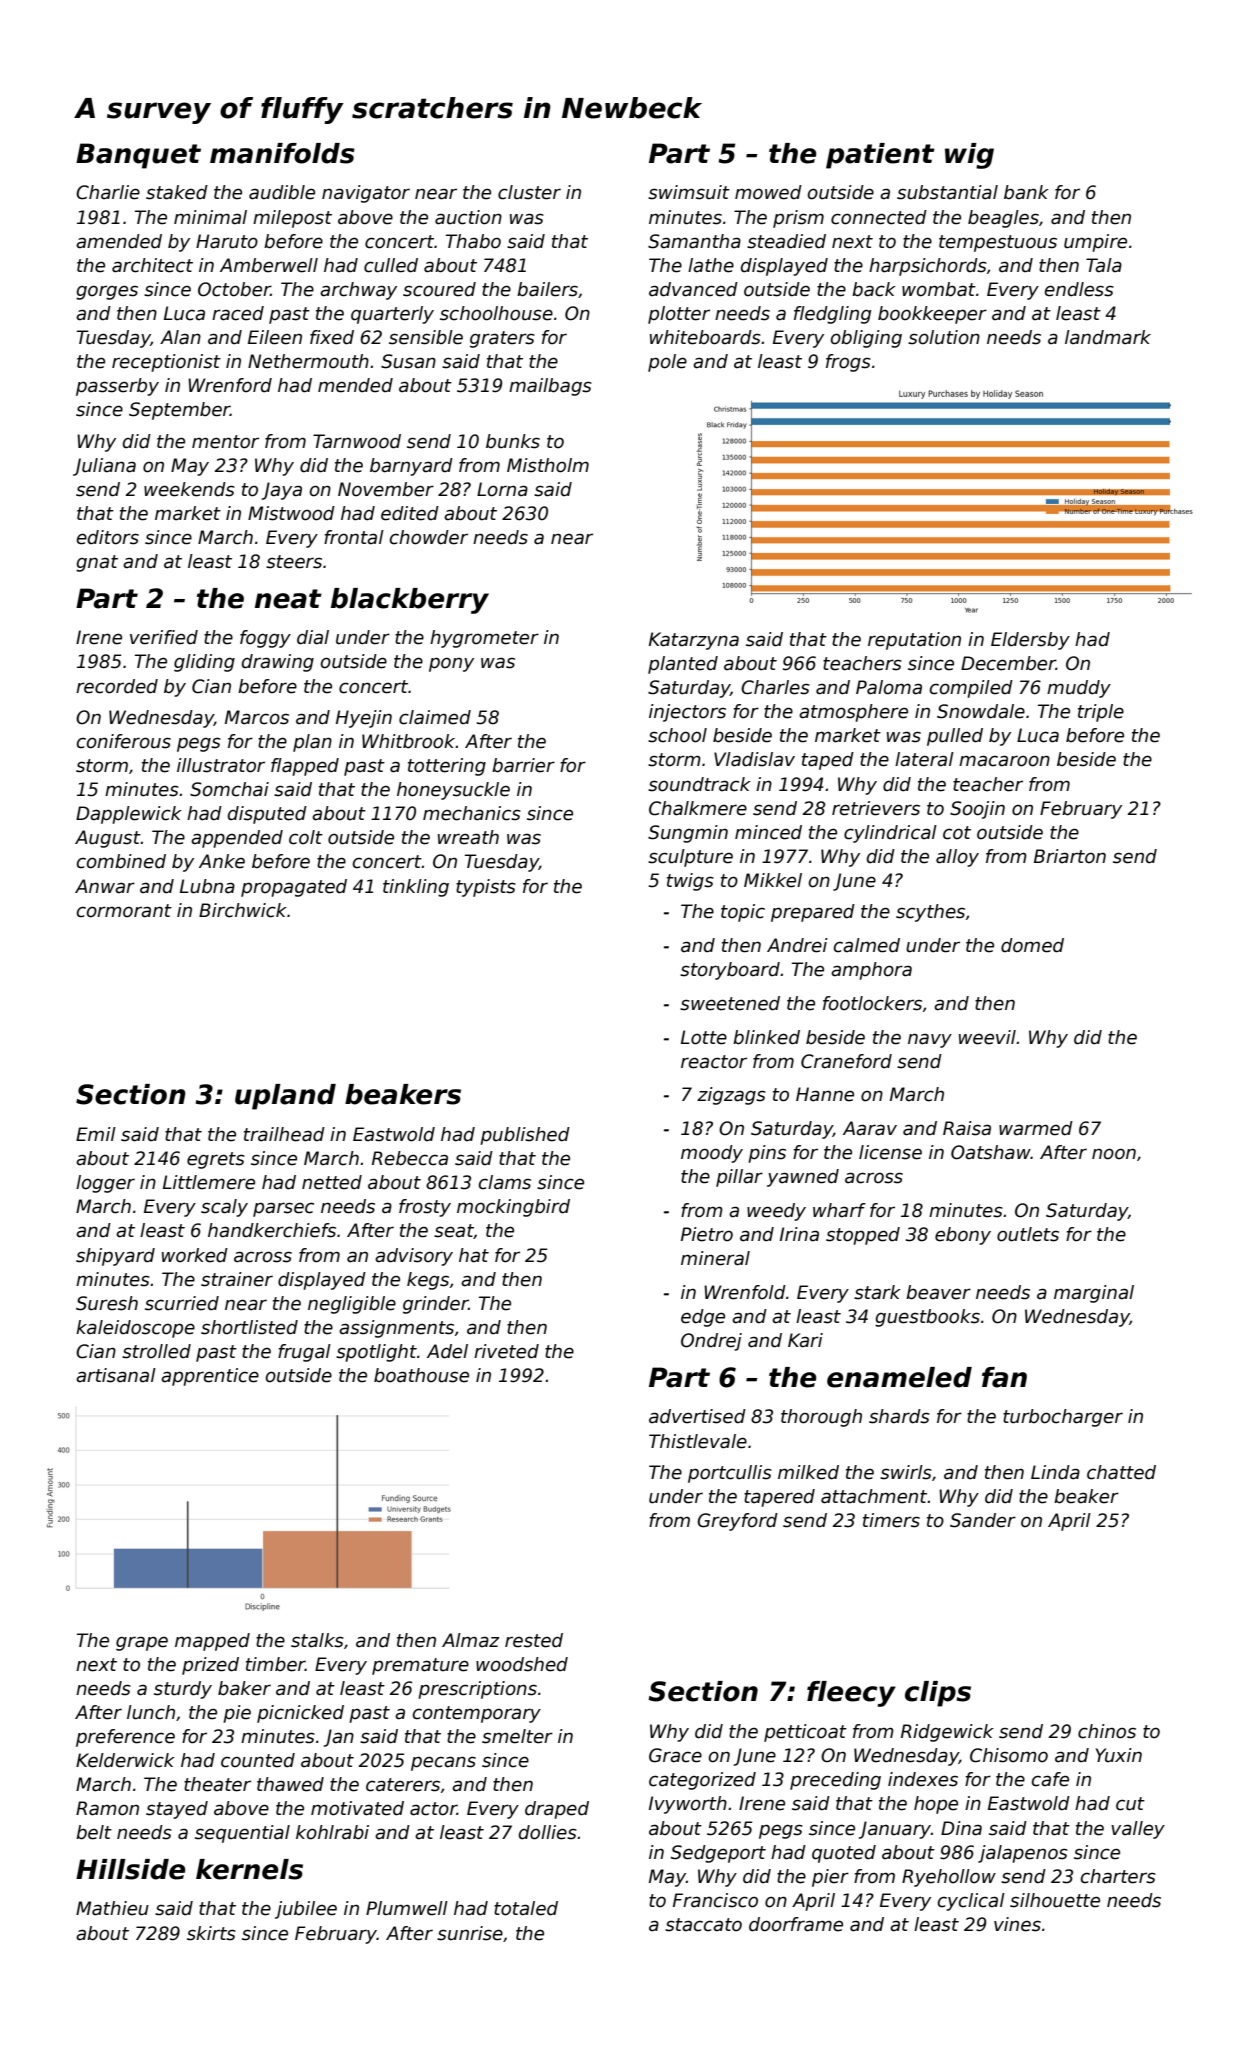 Image resolution: width=1242 pixels, height=2045 pixels. Describe the element at coordinates (414, 1257) in the page. I see `advisory` at that location.
